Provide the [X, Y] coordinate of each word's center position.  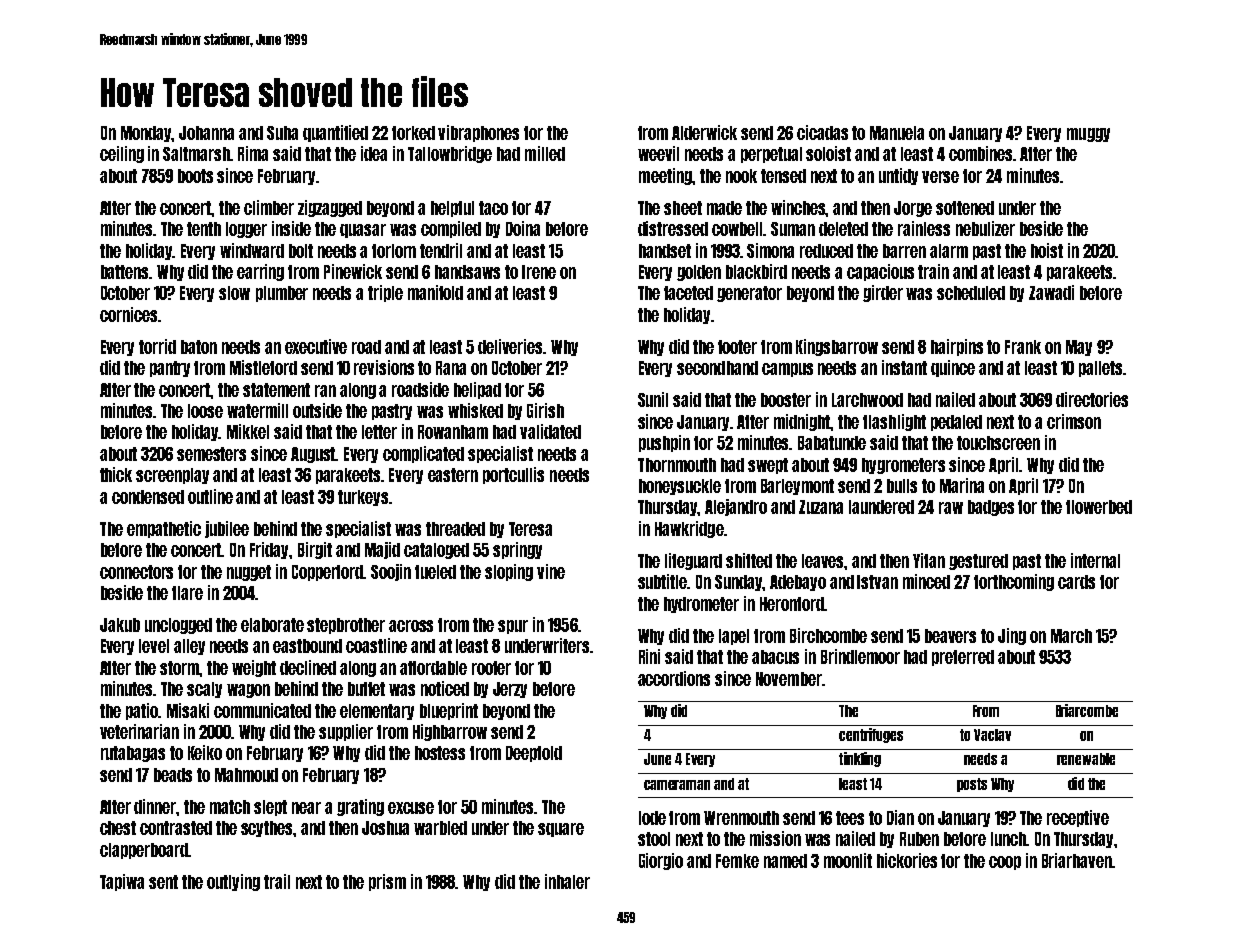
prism [387, 882]
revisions [384, 367]
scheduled [971, 293]
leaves [823, 561]
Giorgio [661, 861]
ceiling [122, 154]
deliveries [511, 346]
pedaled [956, 423]
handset [665, 251]
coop [1005, 863]
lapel [734, 637]
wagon [248, 691]
